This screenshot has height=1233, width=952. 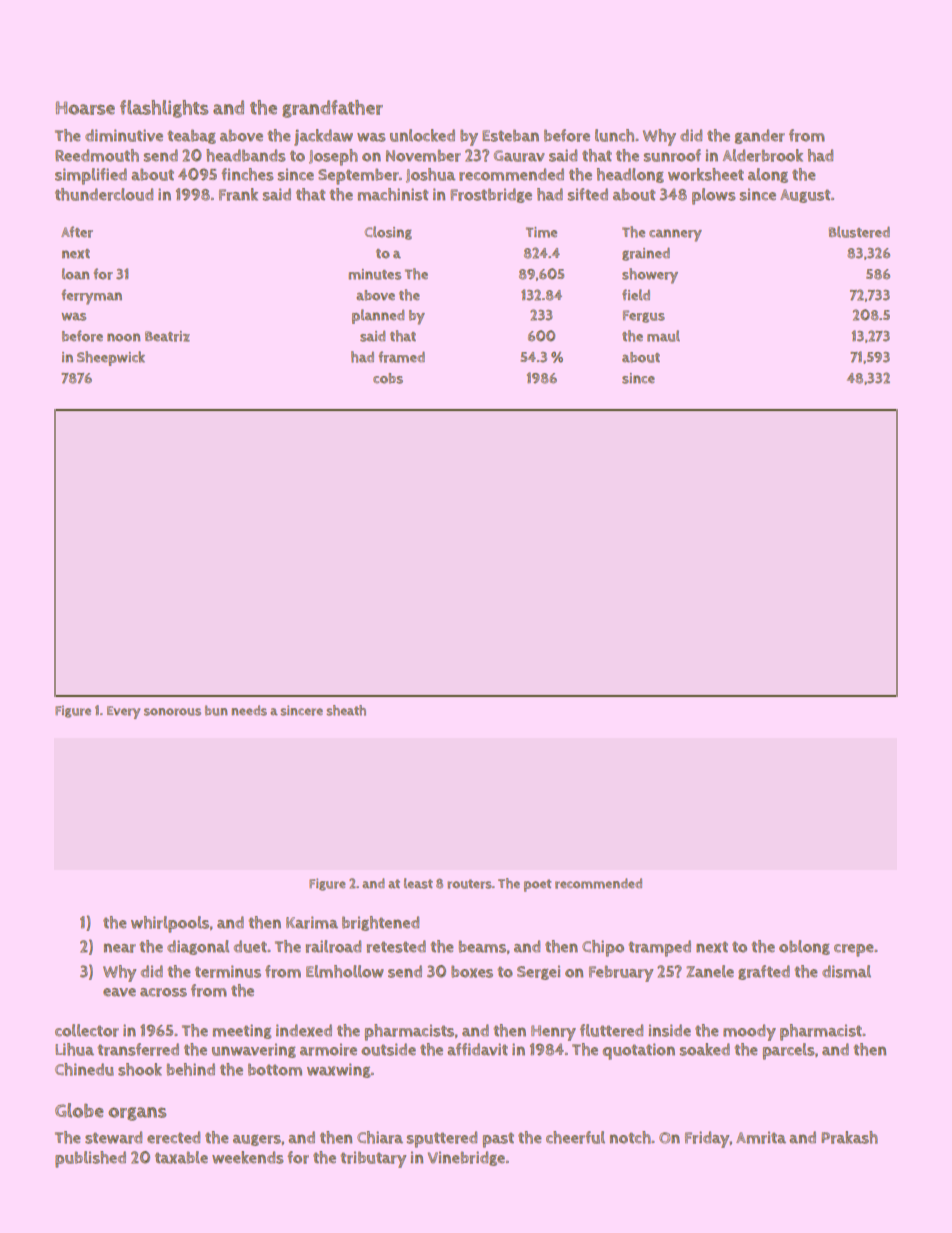 What do you see at coordinates (537, 885) in the screenshot?
I see `poet` at bounding box center [537, 885].
